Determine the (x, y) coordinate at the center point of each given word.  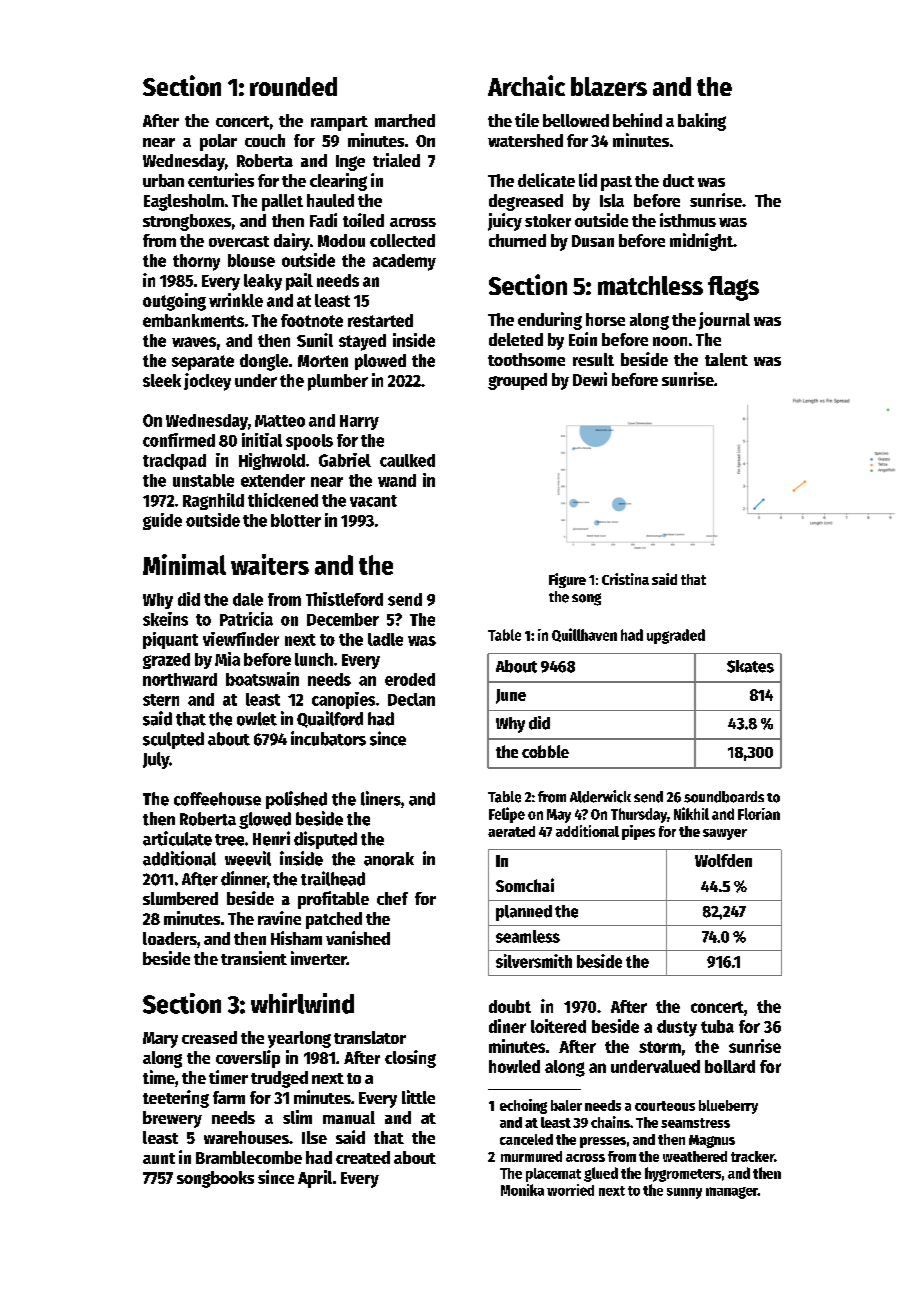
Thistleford (344, 599)
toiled (363, 220)
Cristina (625, 579)
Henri (271, 838)
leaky (263, 282)
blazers (609, 86)
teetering (176, 1099)
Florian (759, 814)
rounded (293, 86)
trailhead (333, 878)
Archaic (526, 85)
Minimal (184, 564)
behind (637, 120)
